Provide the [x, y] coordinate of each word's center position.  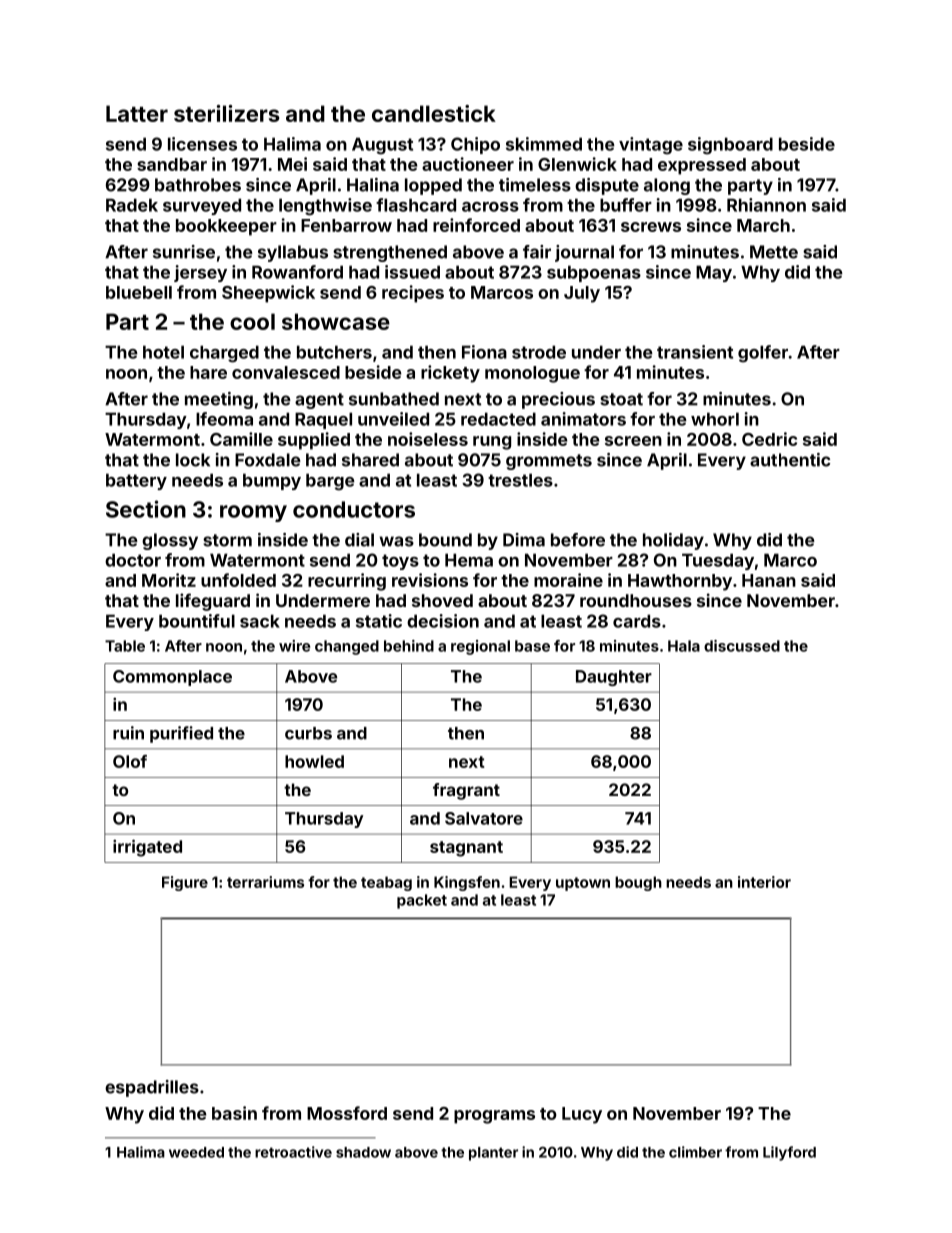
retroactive [293, 1152]
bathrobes [198, 185]
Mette [774, 252]
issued [412, 272]
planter [493, 1154]
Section [146, 509]
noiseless [428, 439]
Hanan [769, 580]
